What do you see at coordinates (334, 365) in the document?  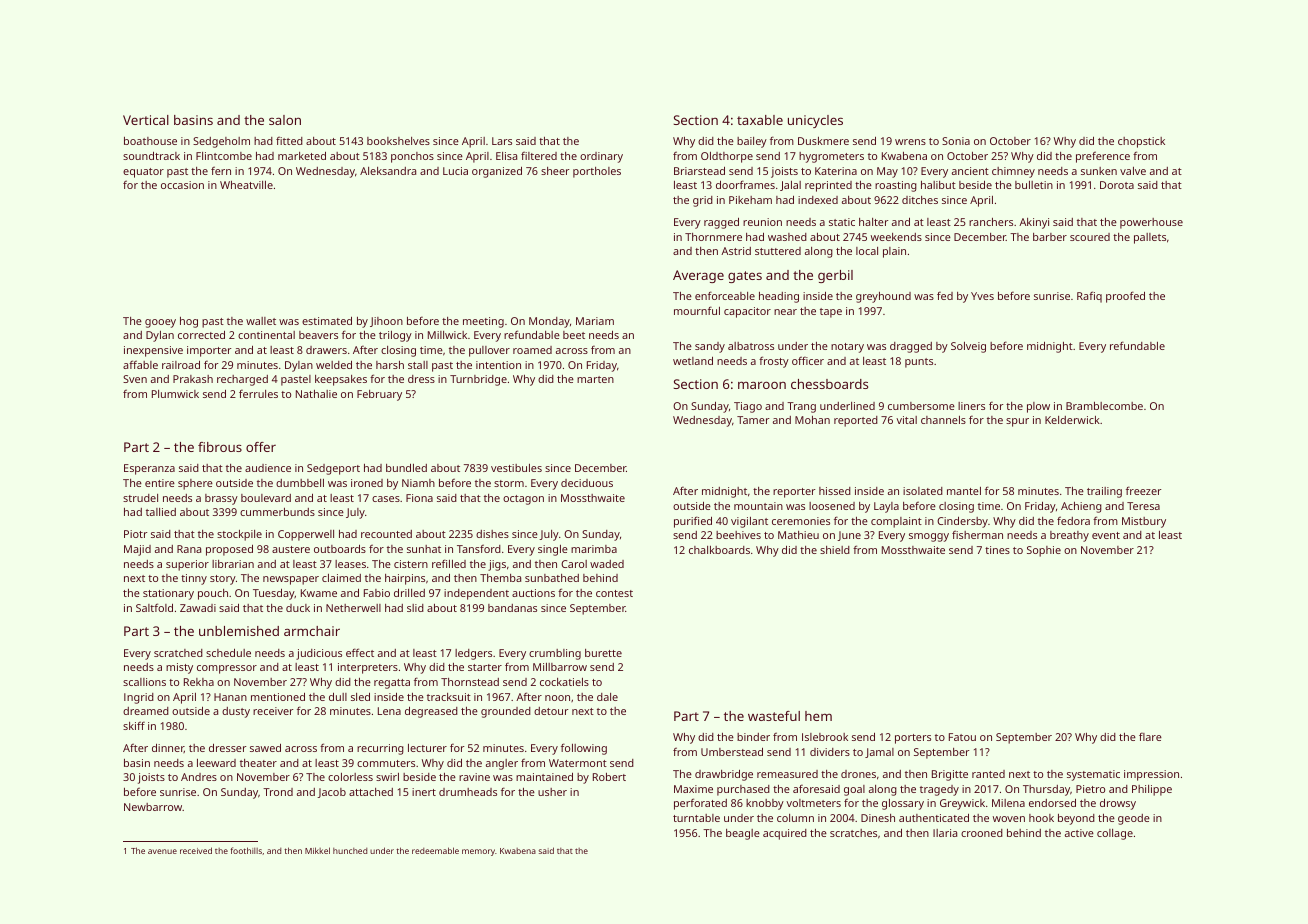 I see `welded` at bounding box center [334, 365].
